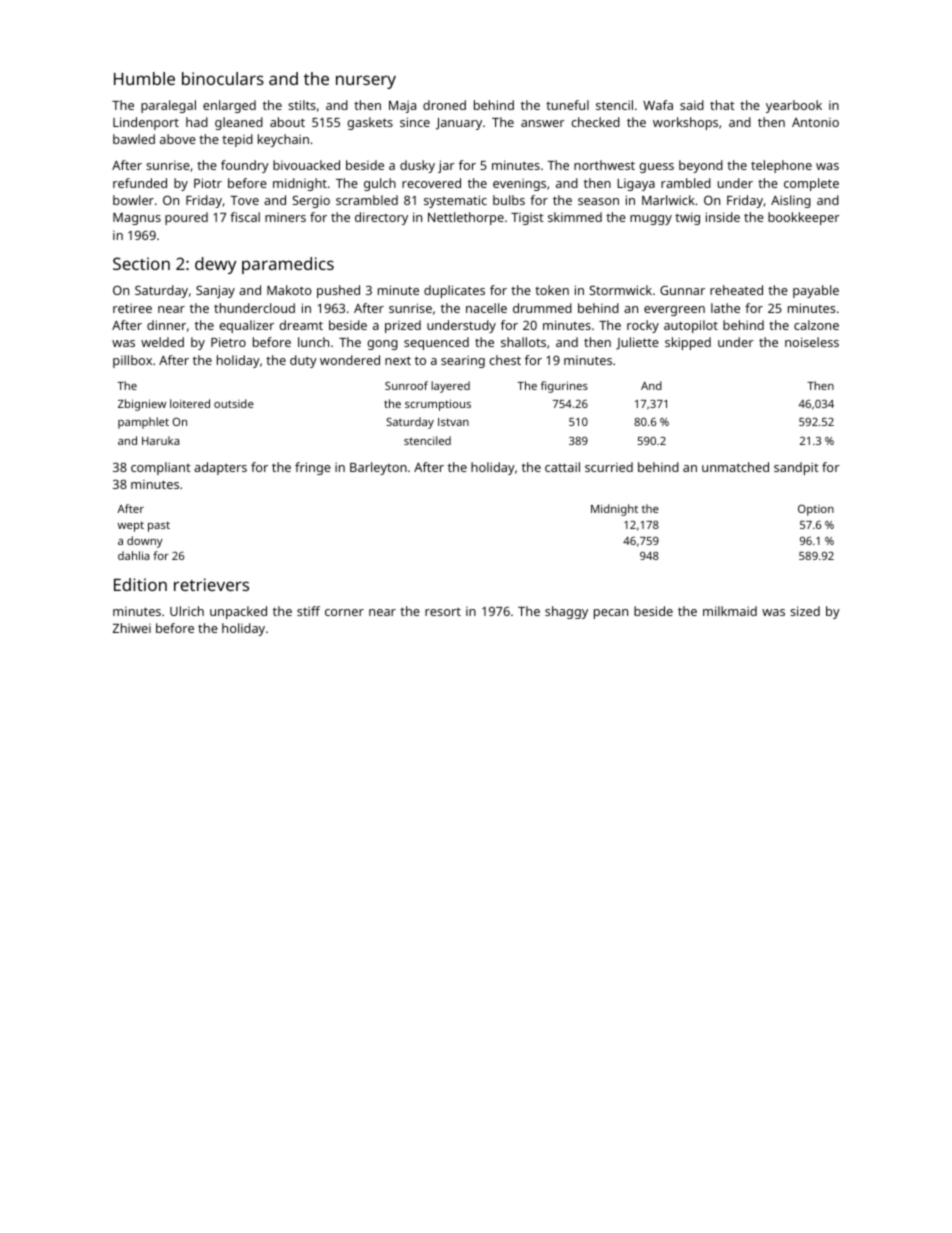  Describe the element at coordinates (730, 611) in the screenshot. I see `milkmaid` at that location.
